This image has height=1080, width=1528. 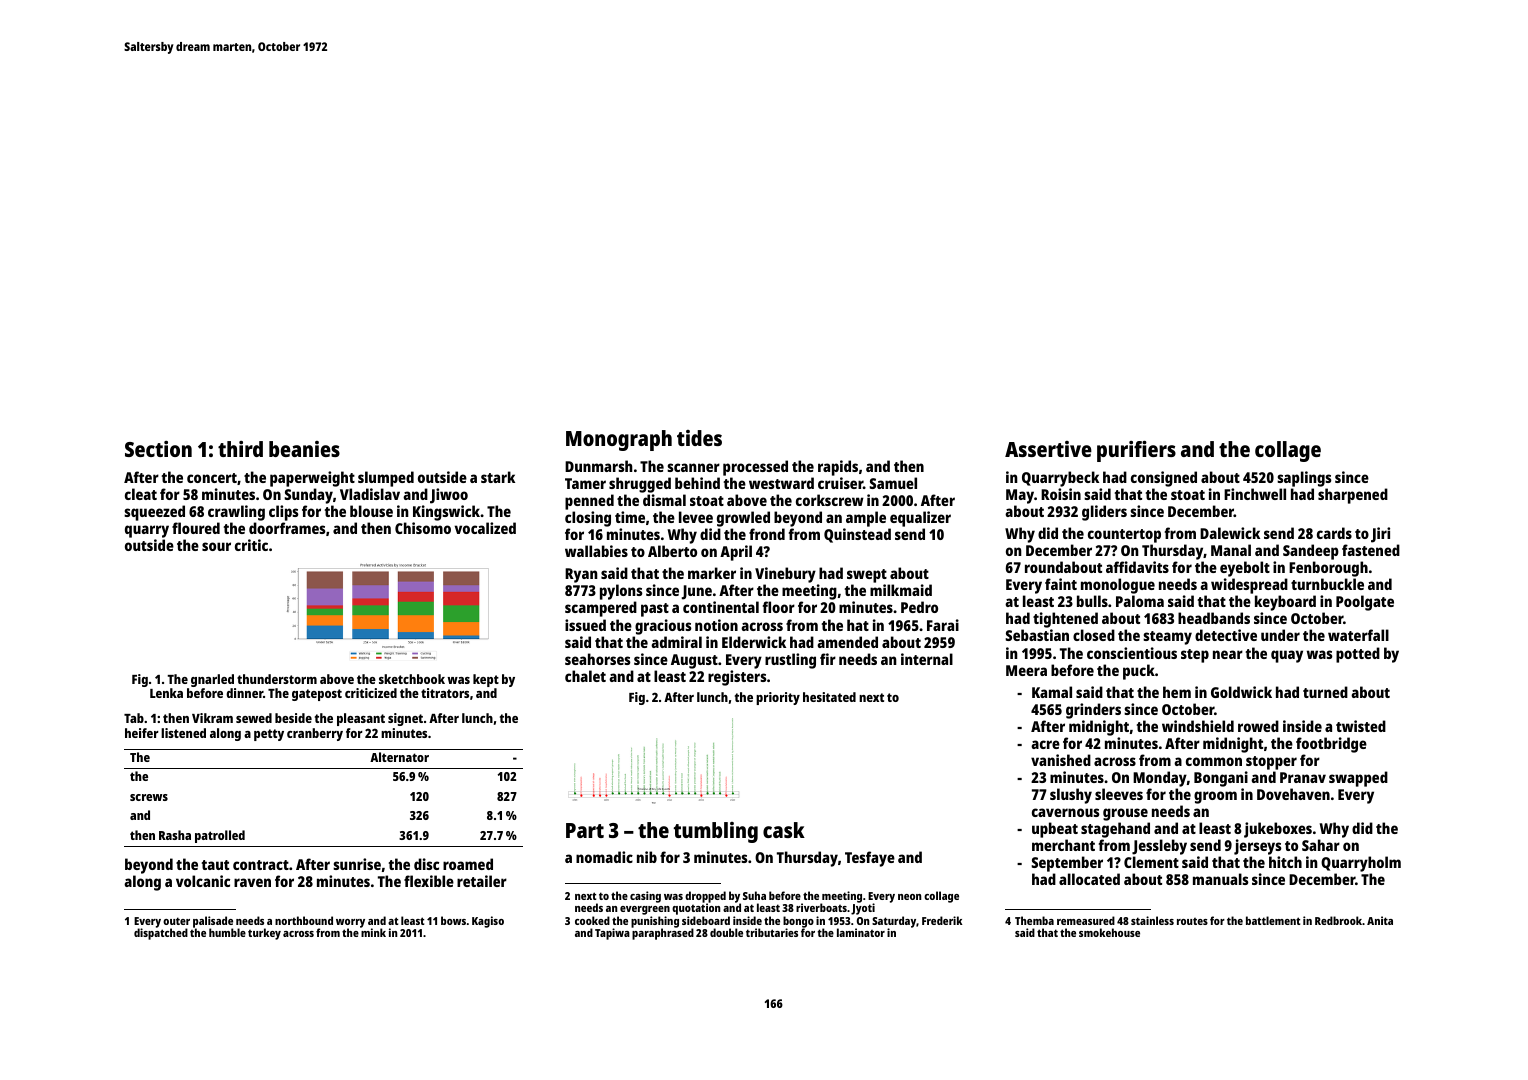 What do you see at coordinates (767, 534) in the image?
I see `frond` at bounding box center [767, 534].
